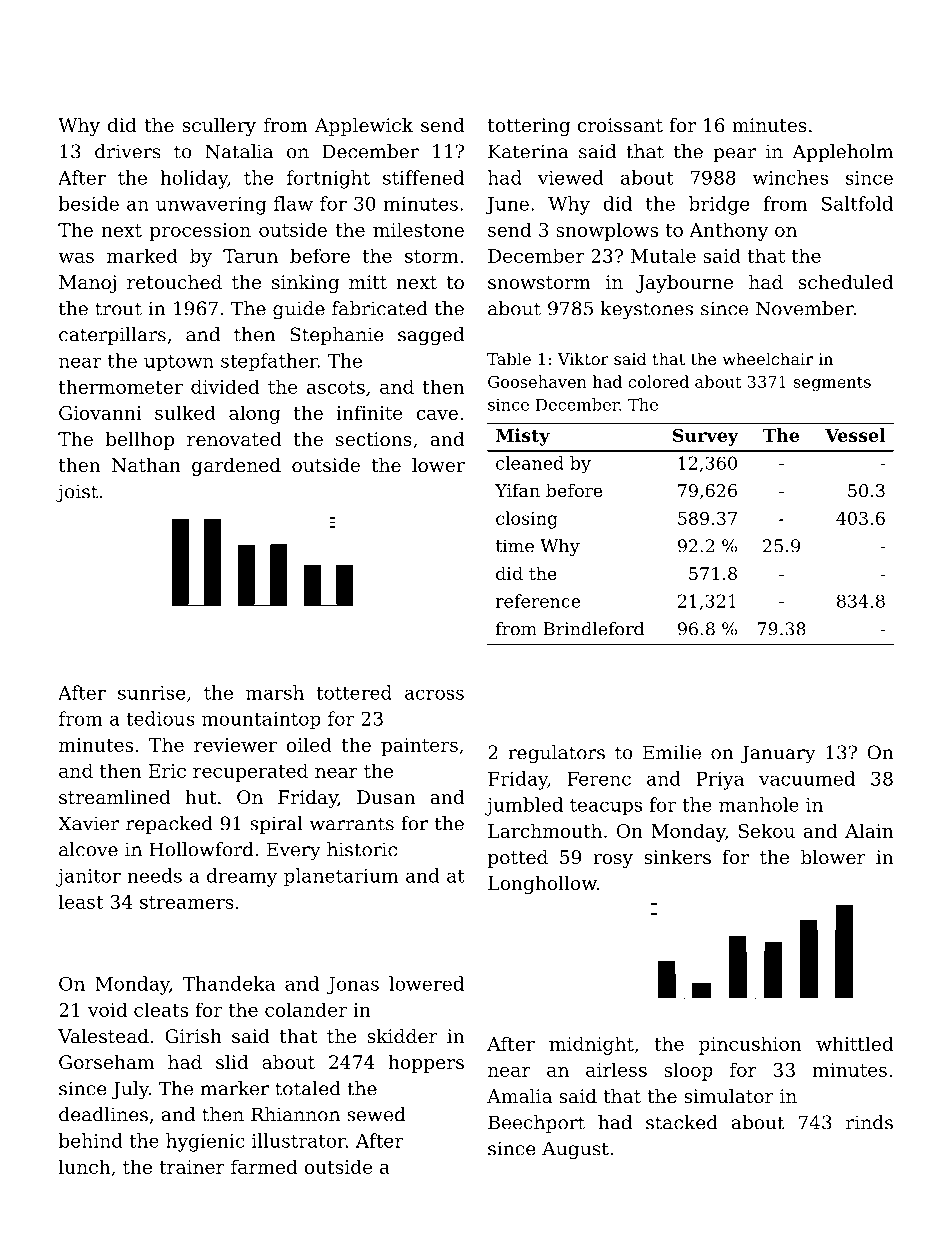  Describe the element at coordinates (242, 877) in the document. I see `dreamy` at that location.
